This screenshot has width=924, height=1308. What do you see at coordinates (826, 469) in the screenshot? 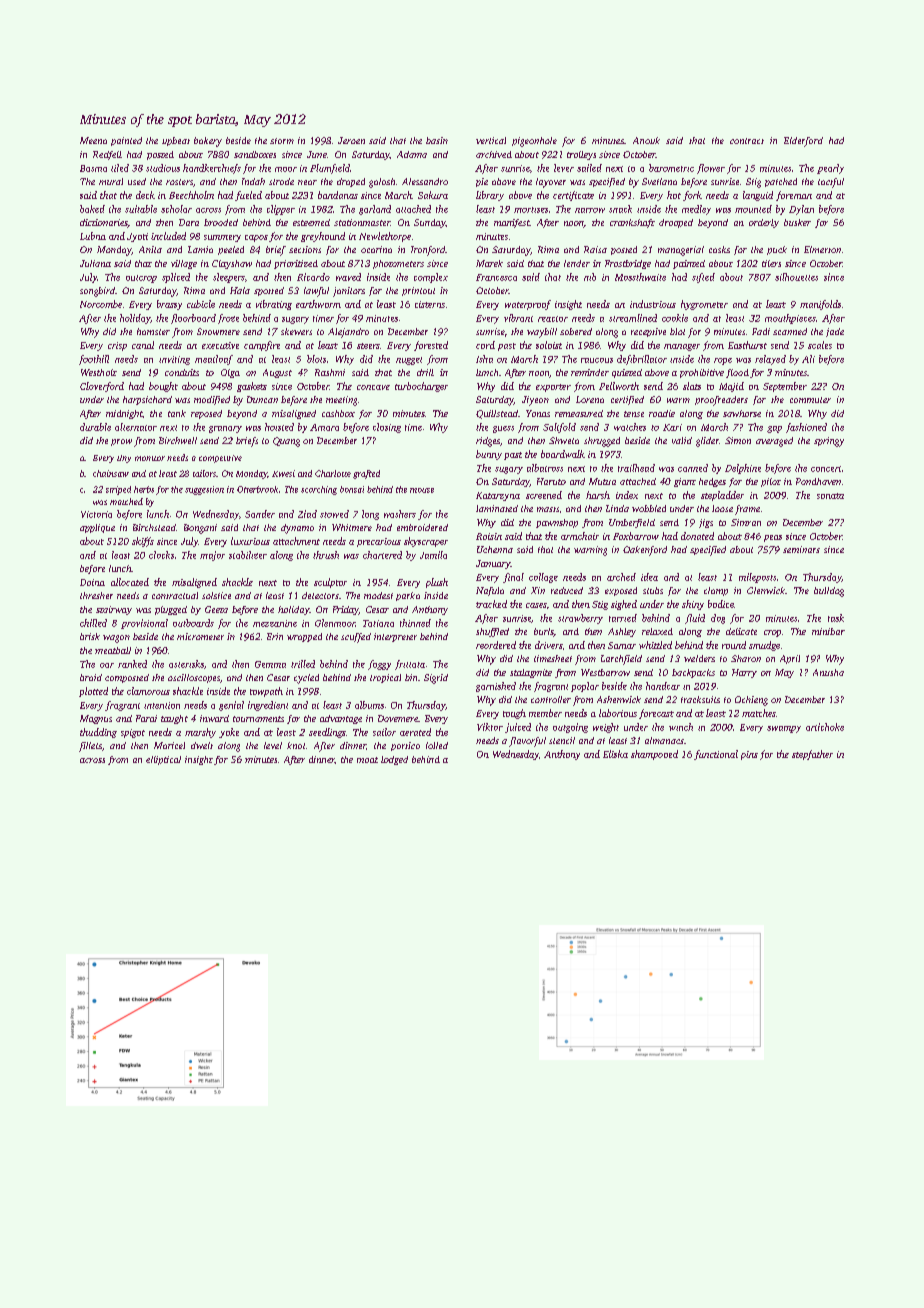
I see `concert` at bounding box center [826, 469].
